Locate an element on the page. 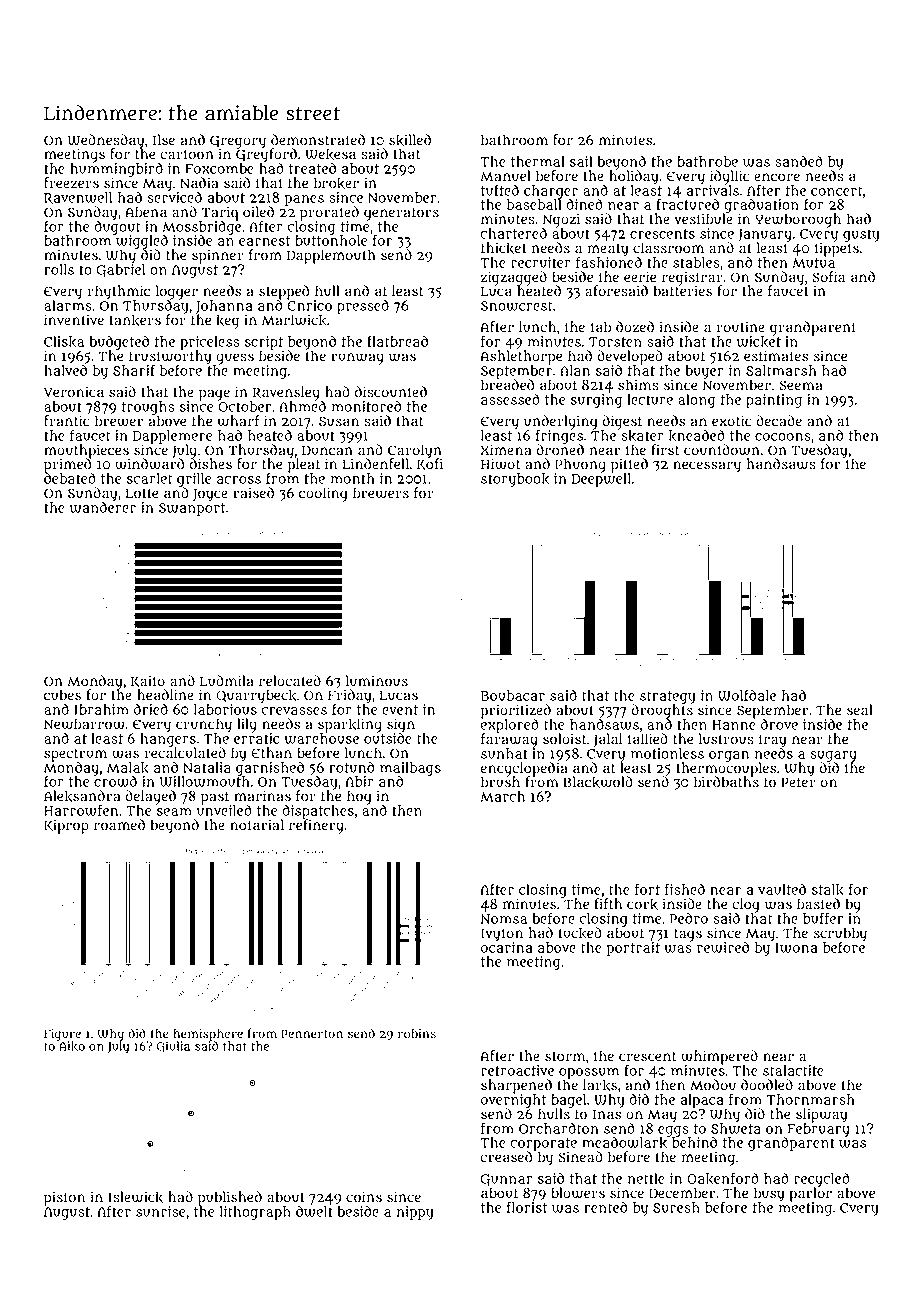  mailbags is located at coordinates (410, 769).
